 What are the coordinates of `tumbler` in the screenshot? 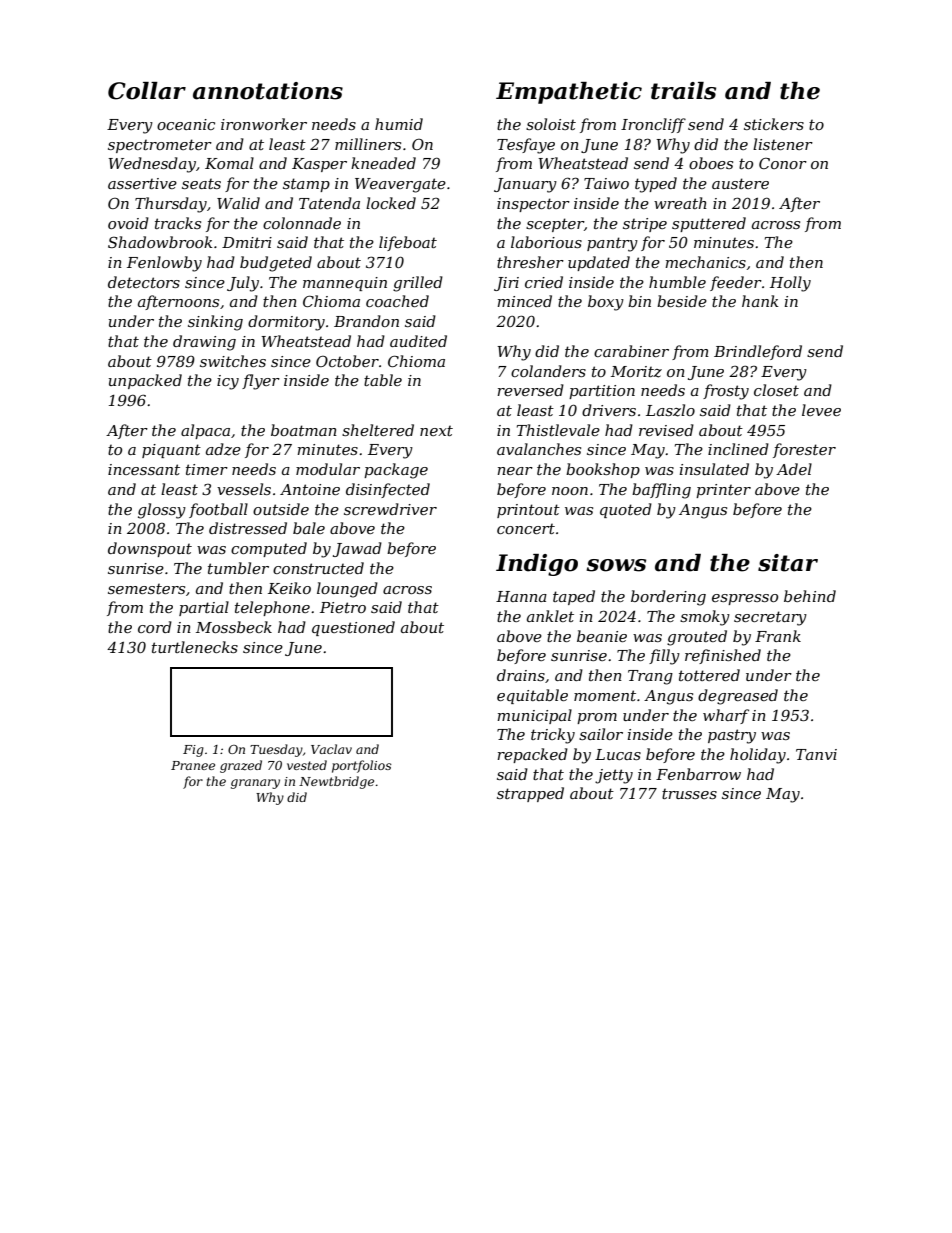 It's located at (238, 568).
